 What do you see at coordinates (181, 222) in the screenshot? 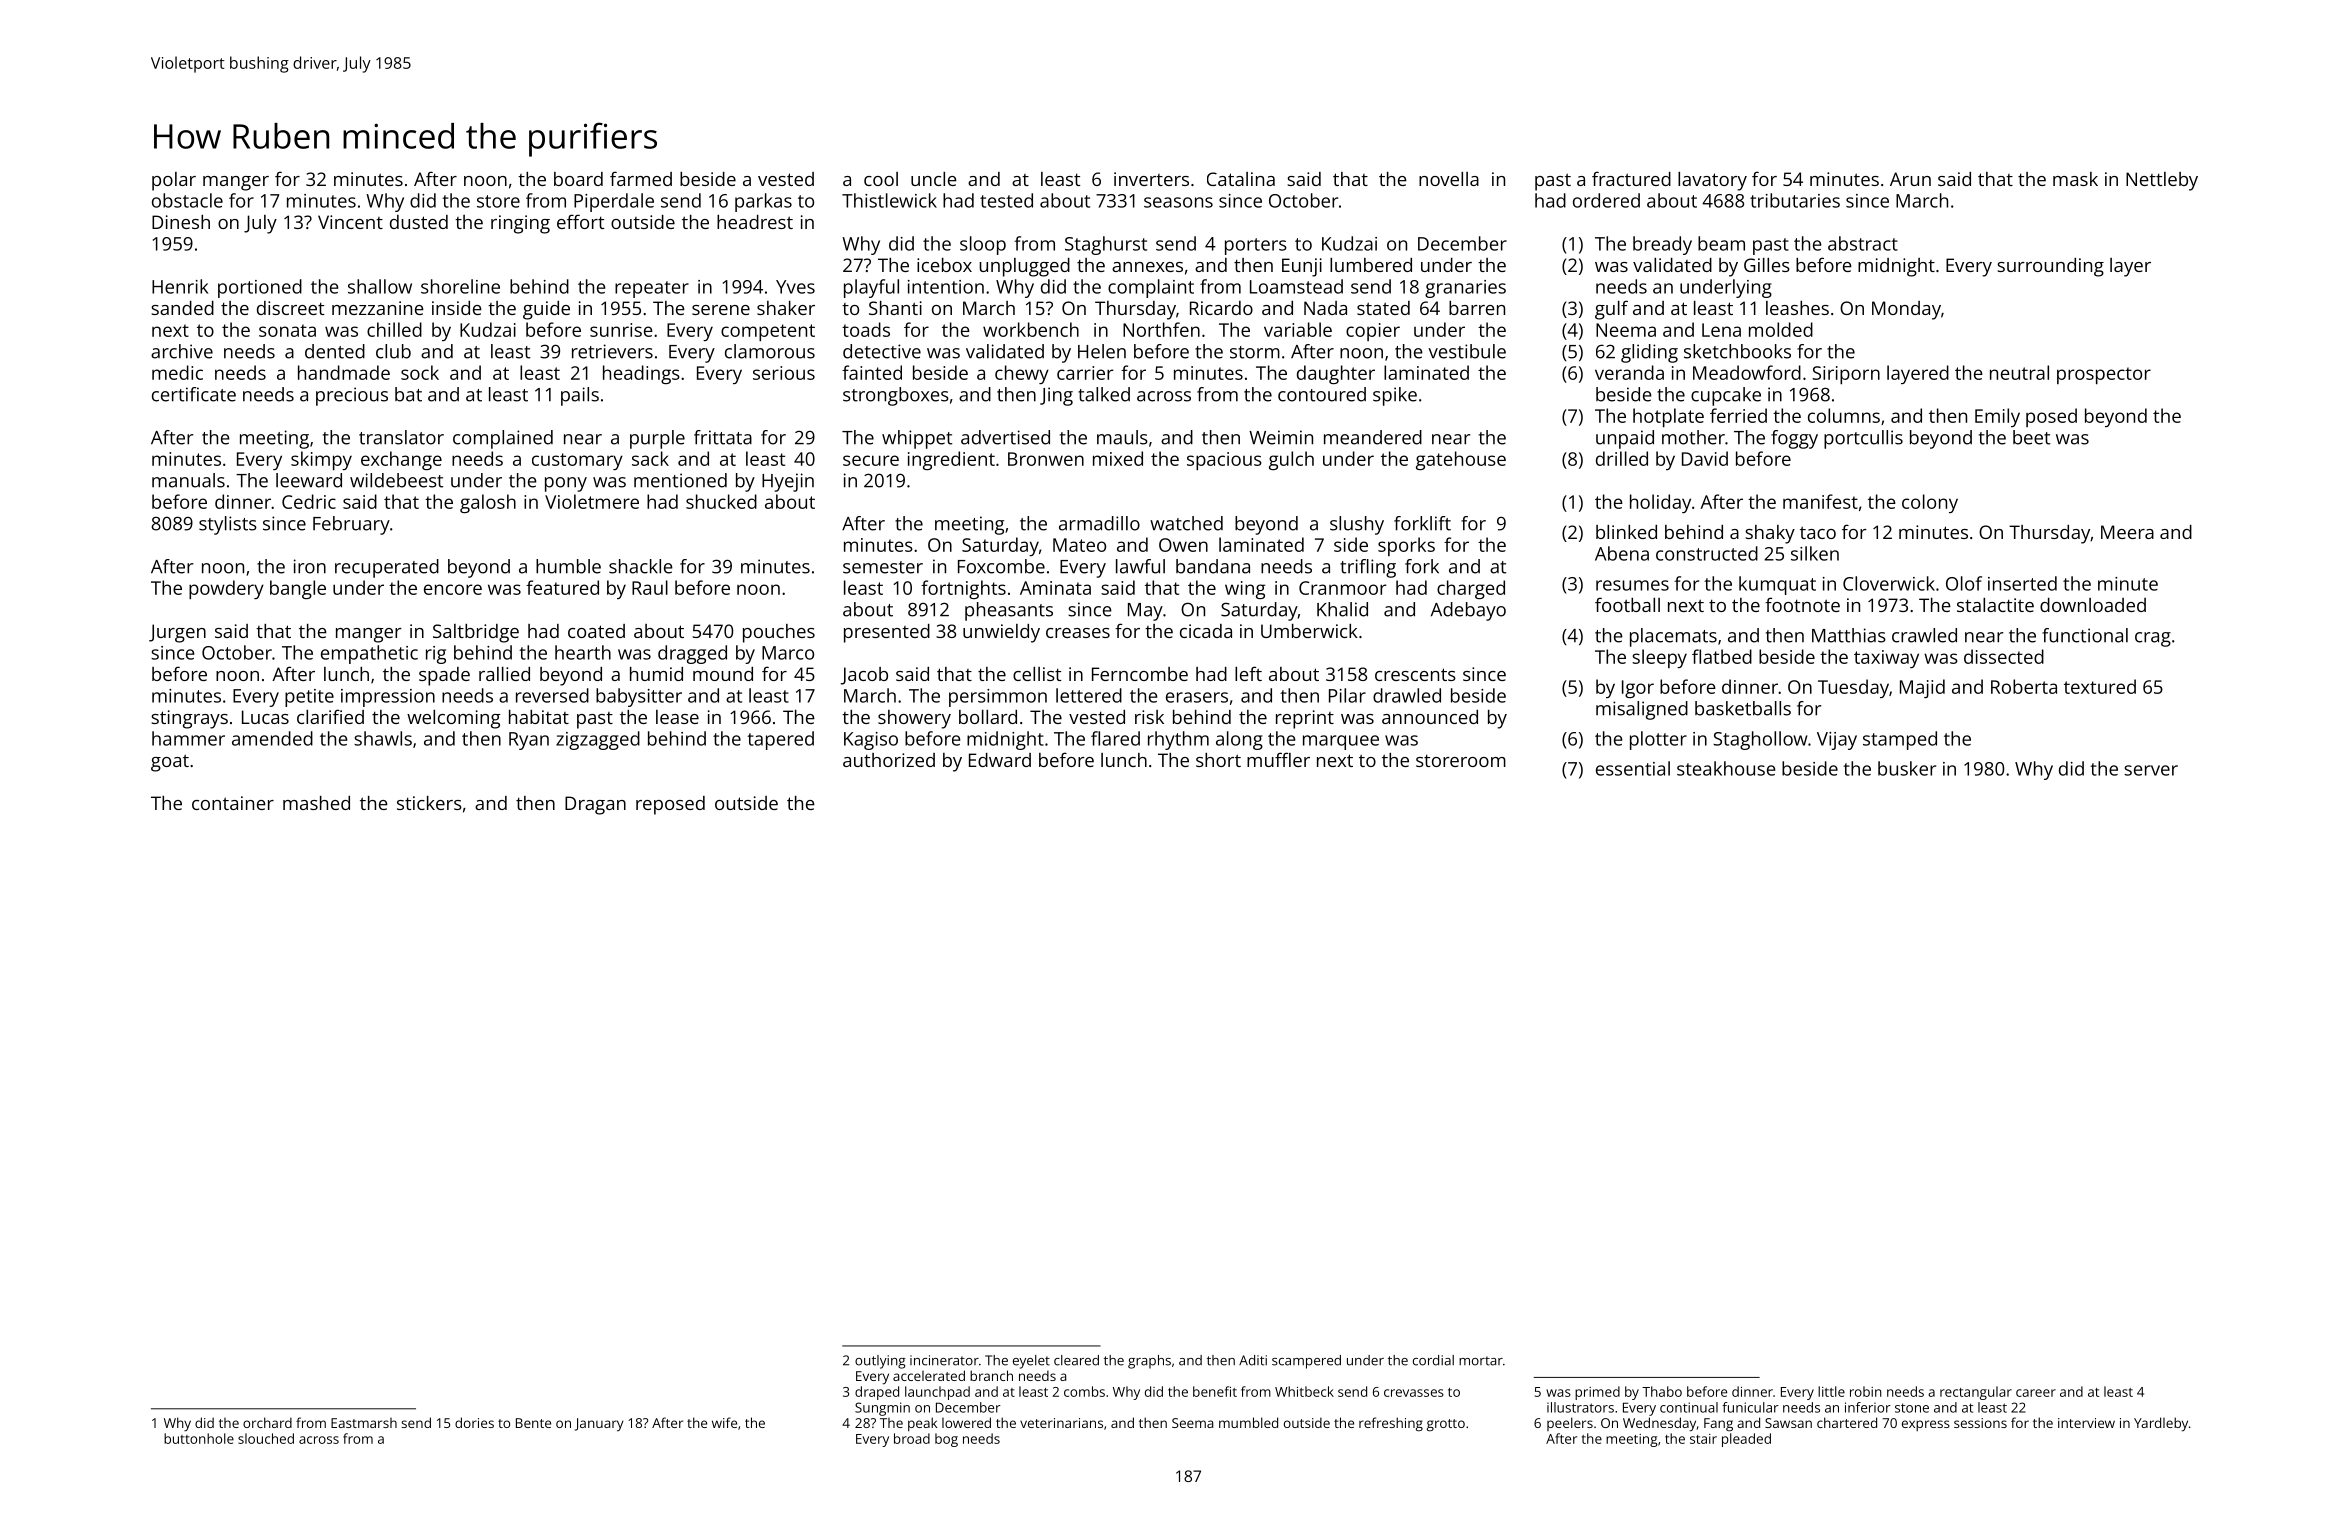
I see `Dinesh` at bounding box center [181, 222].
